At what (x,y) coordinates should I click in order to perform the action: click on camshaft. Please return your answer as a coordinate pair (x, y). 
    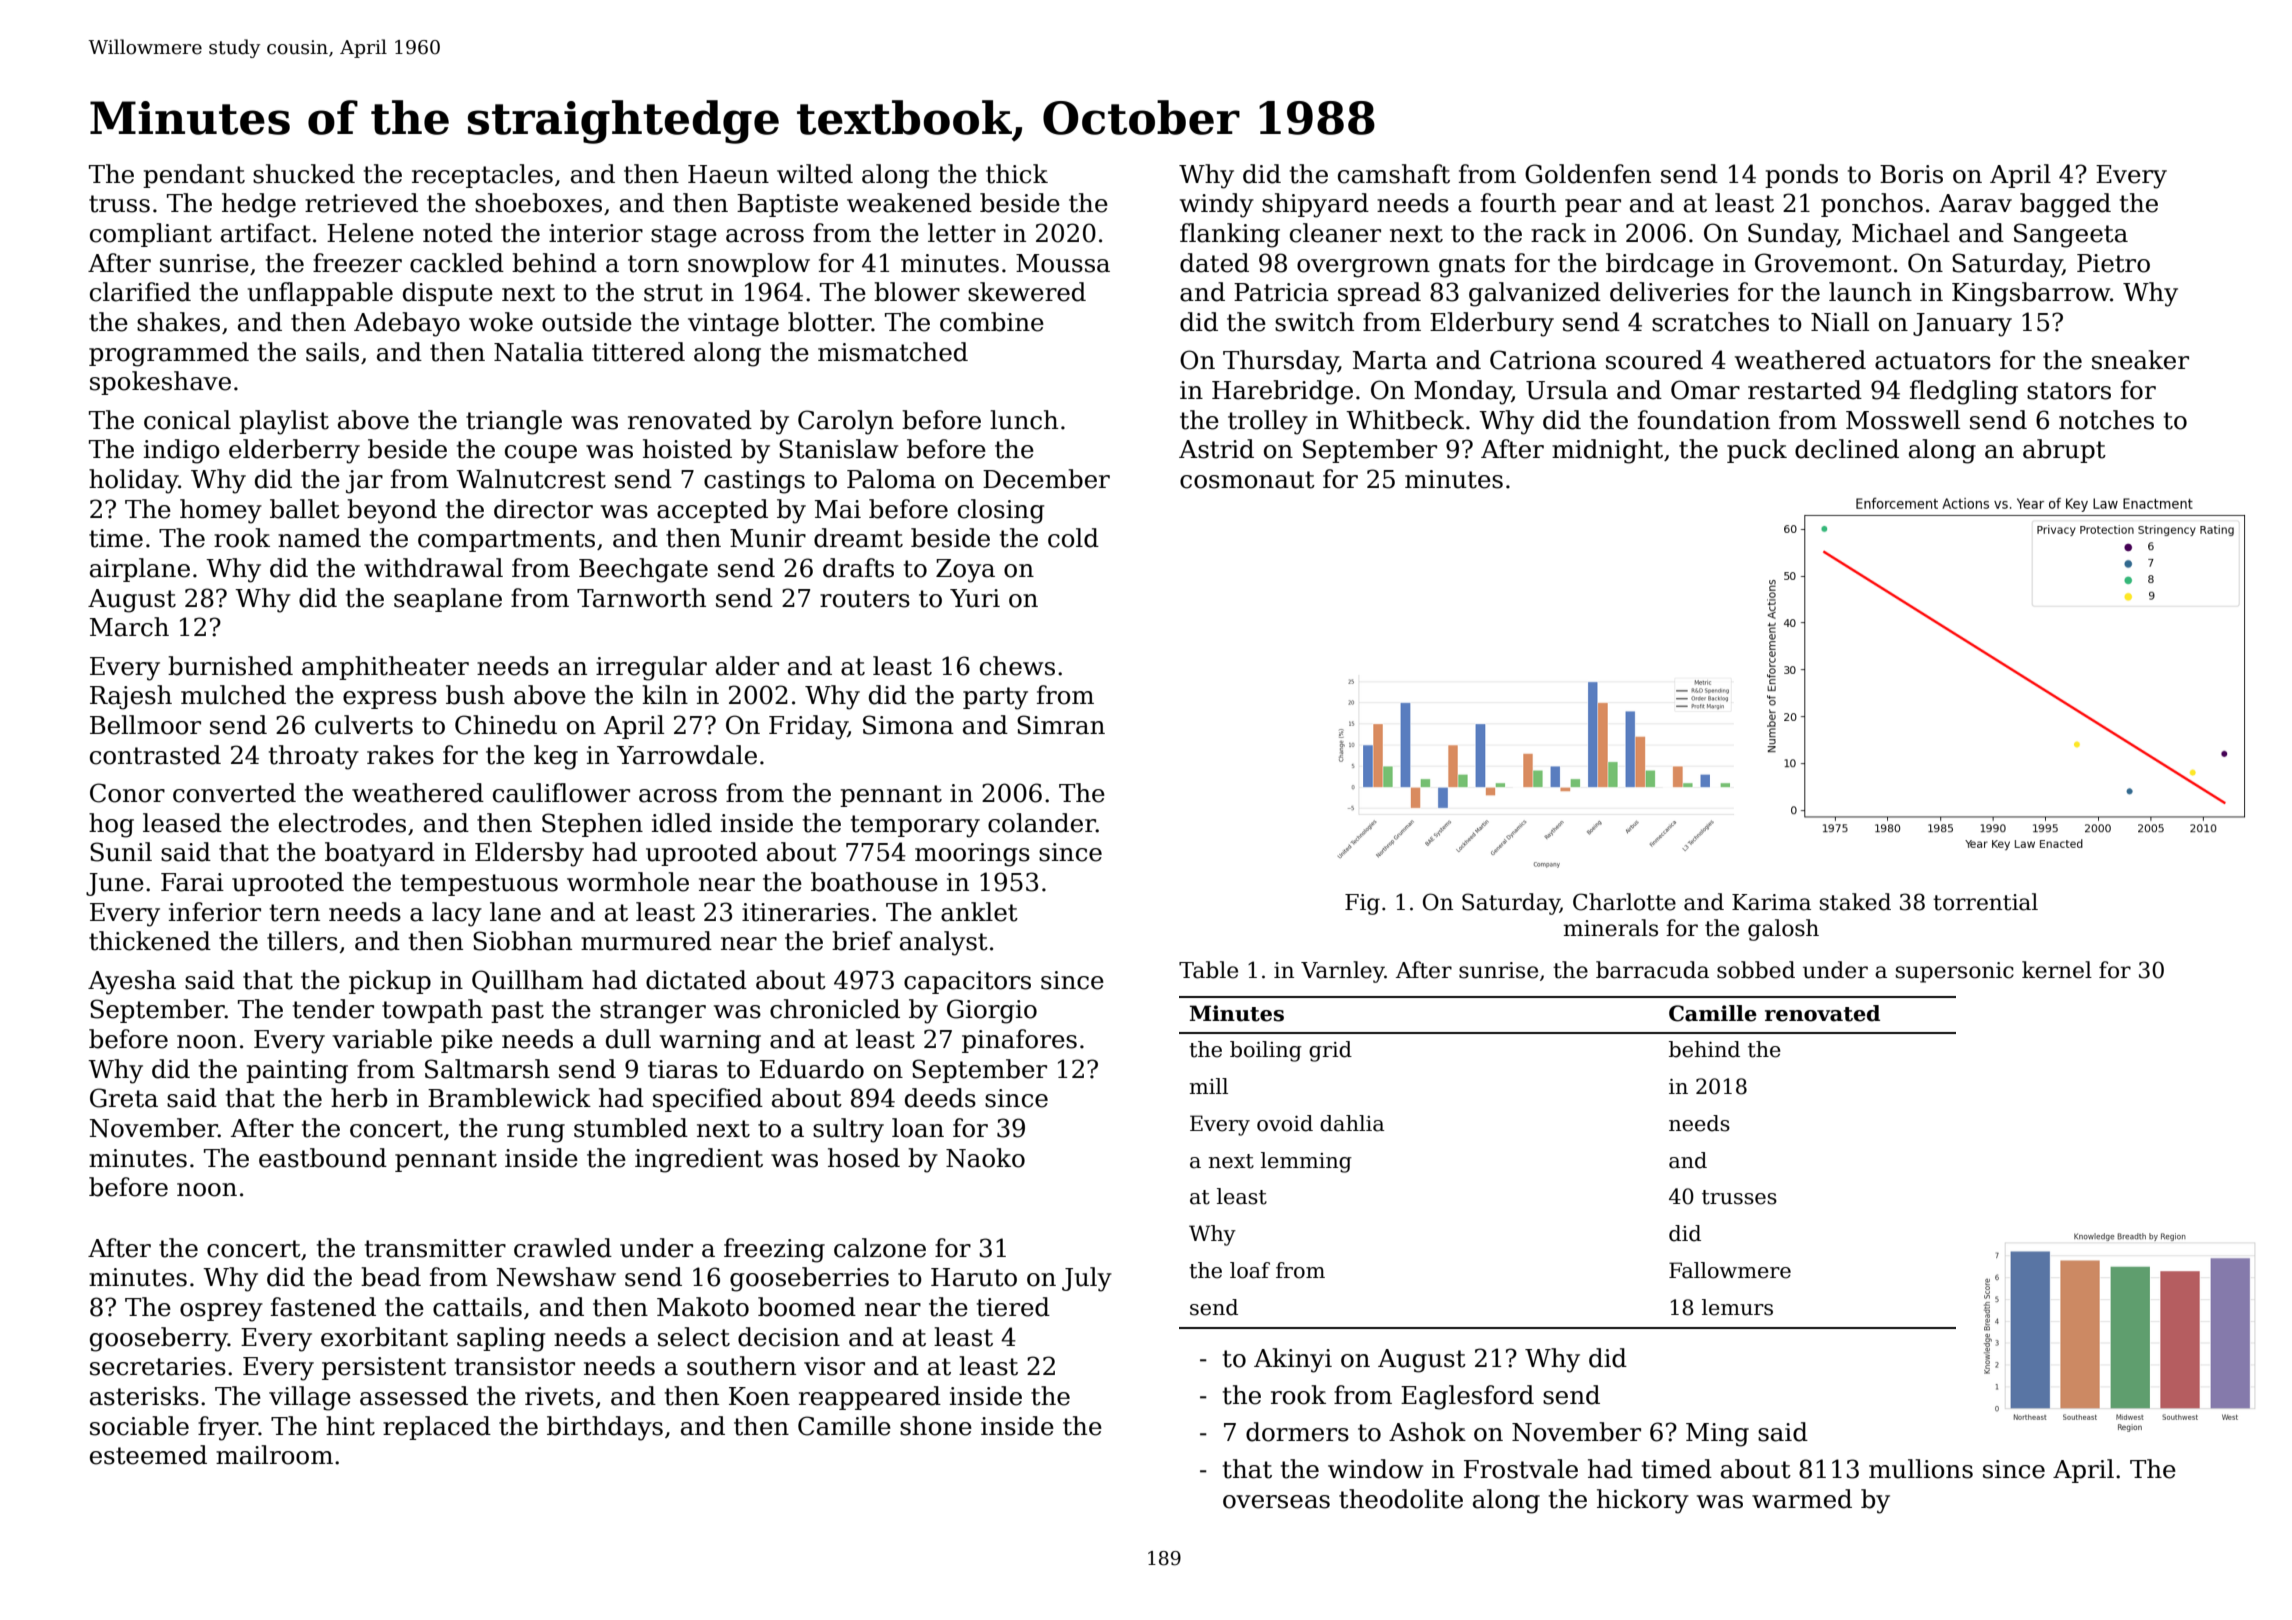
    Looking at the image, I should click on (1394, 174).
